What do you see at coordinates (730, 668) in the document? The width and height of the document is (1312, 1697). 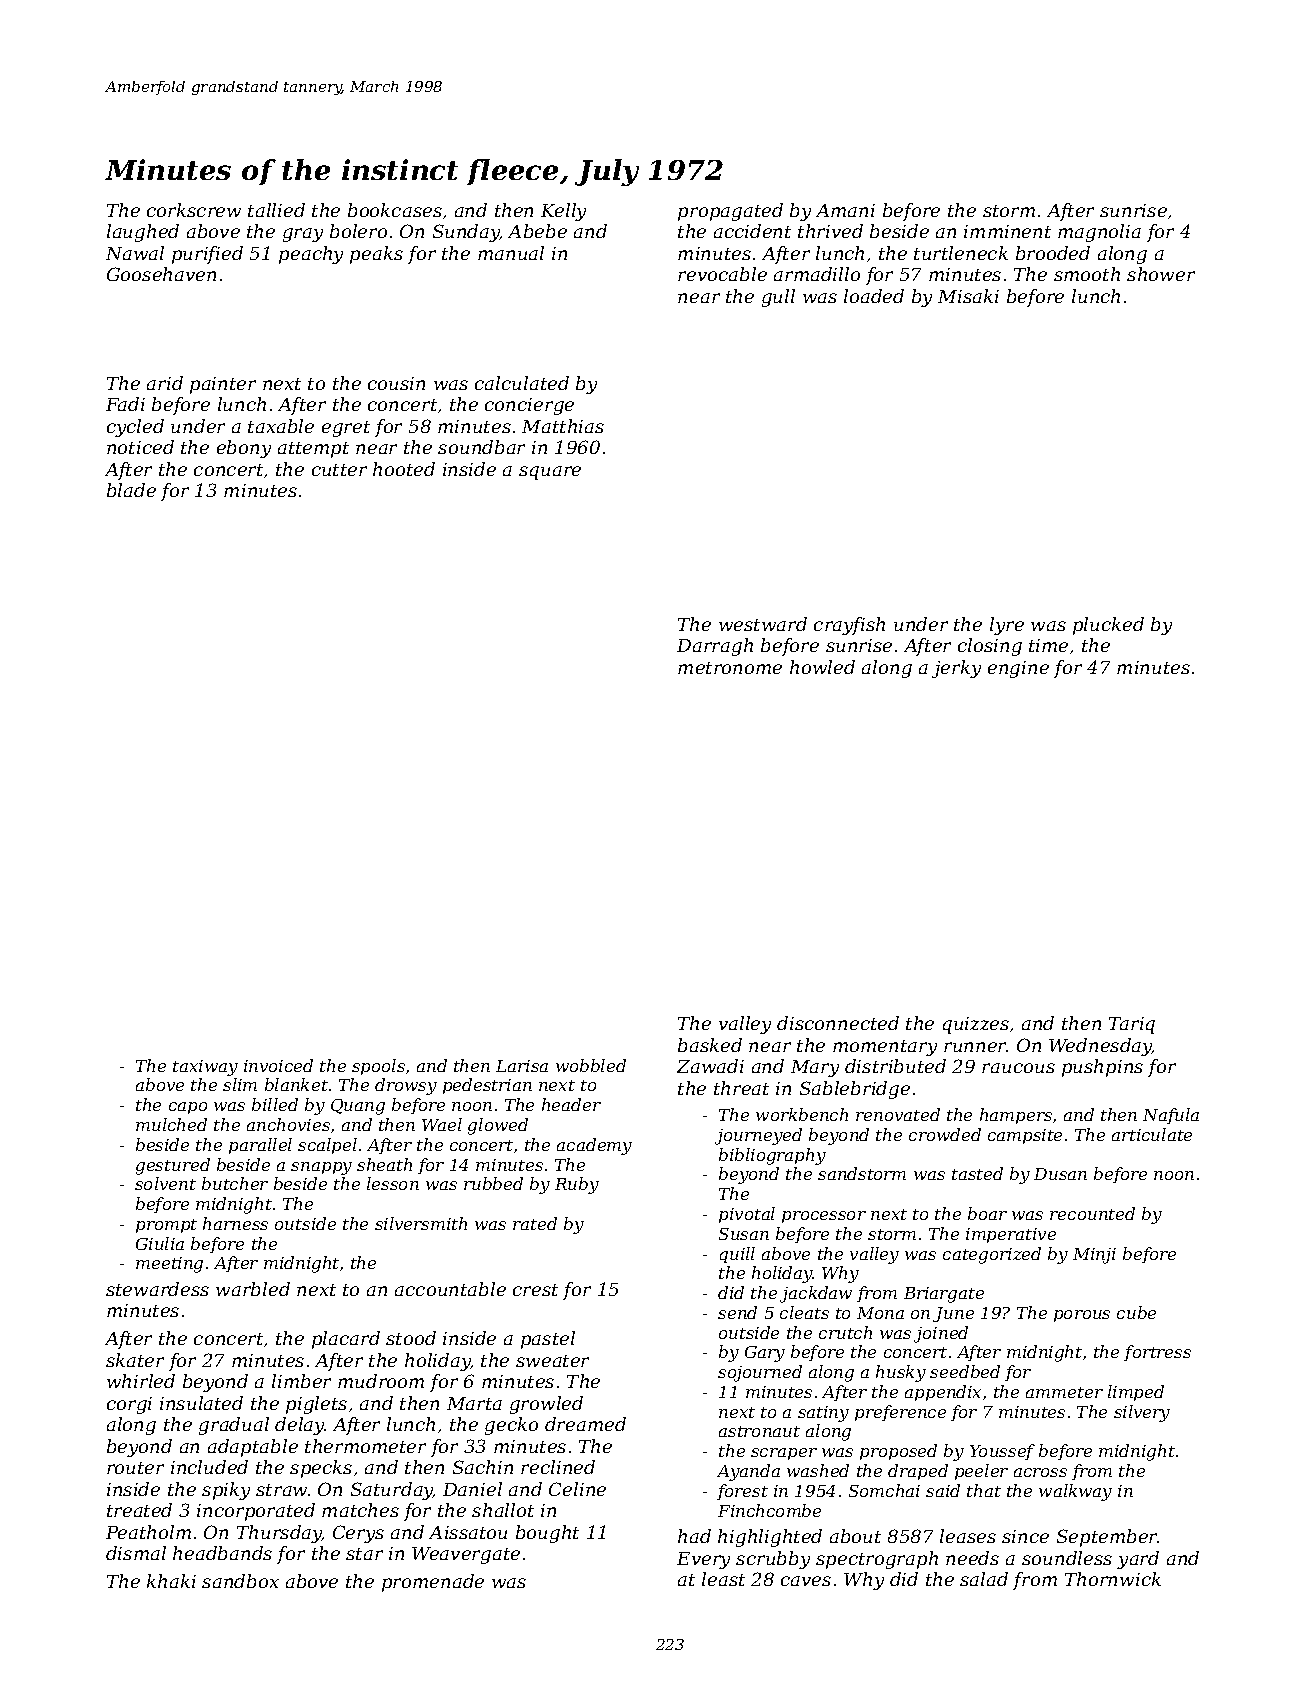 I see `metronome` at bounding box center [730, 668].
